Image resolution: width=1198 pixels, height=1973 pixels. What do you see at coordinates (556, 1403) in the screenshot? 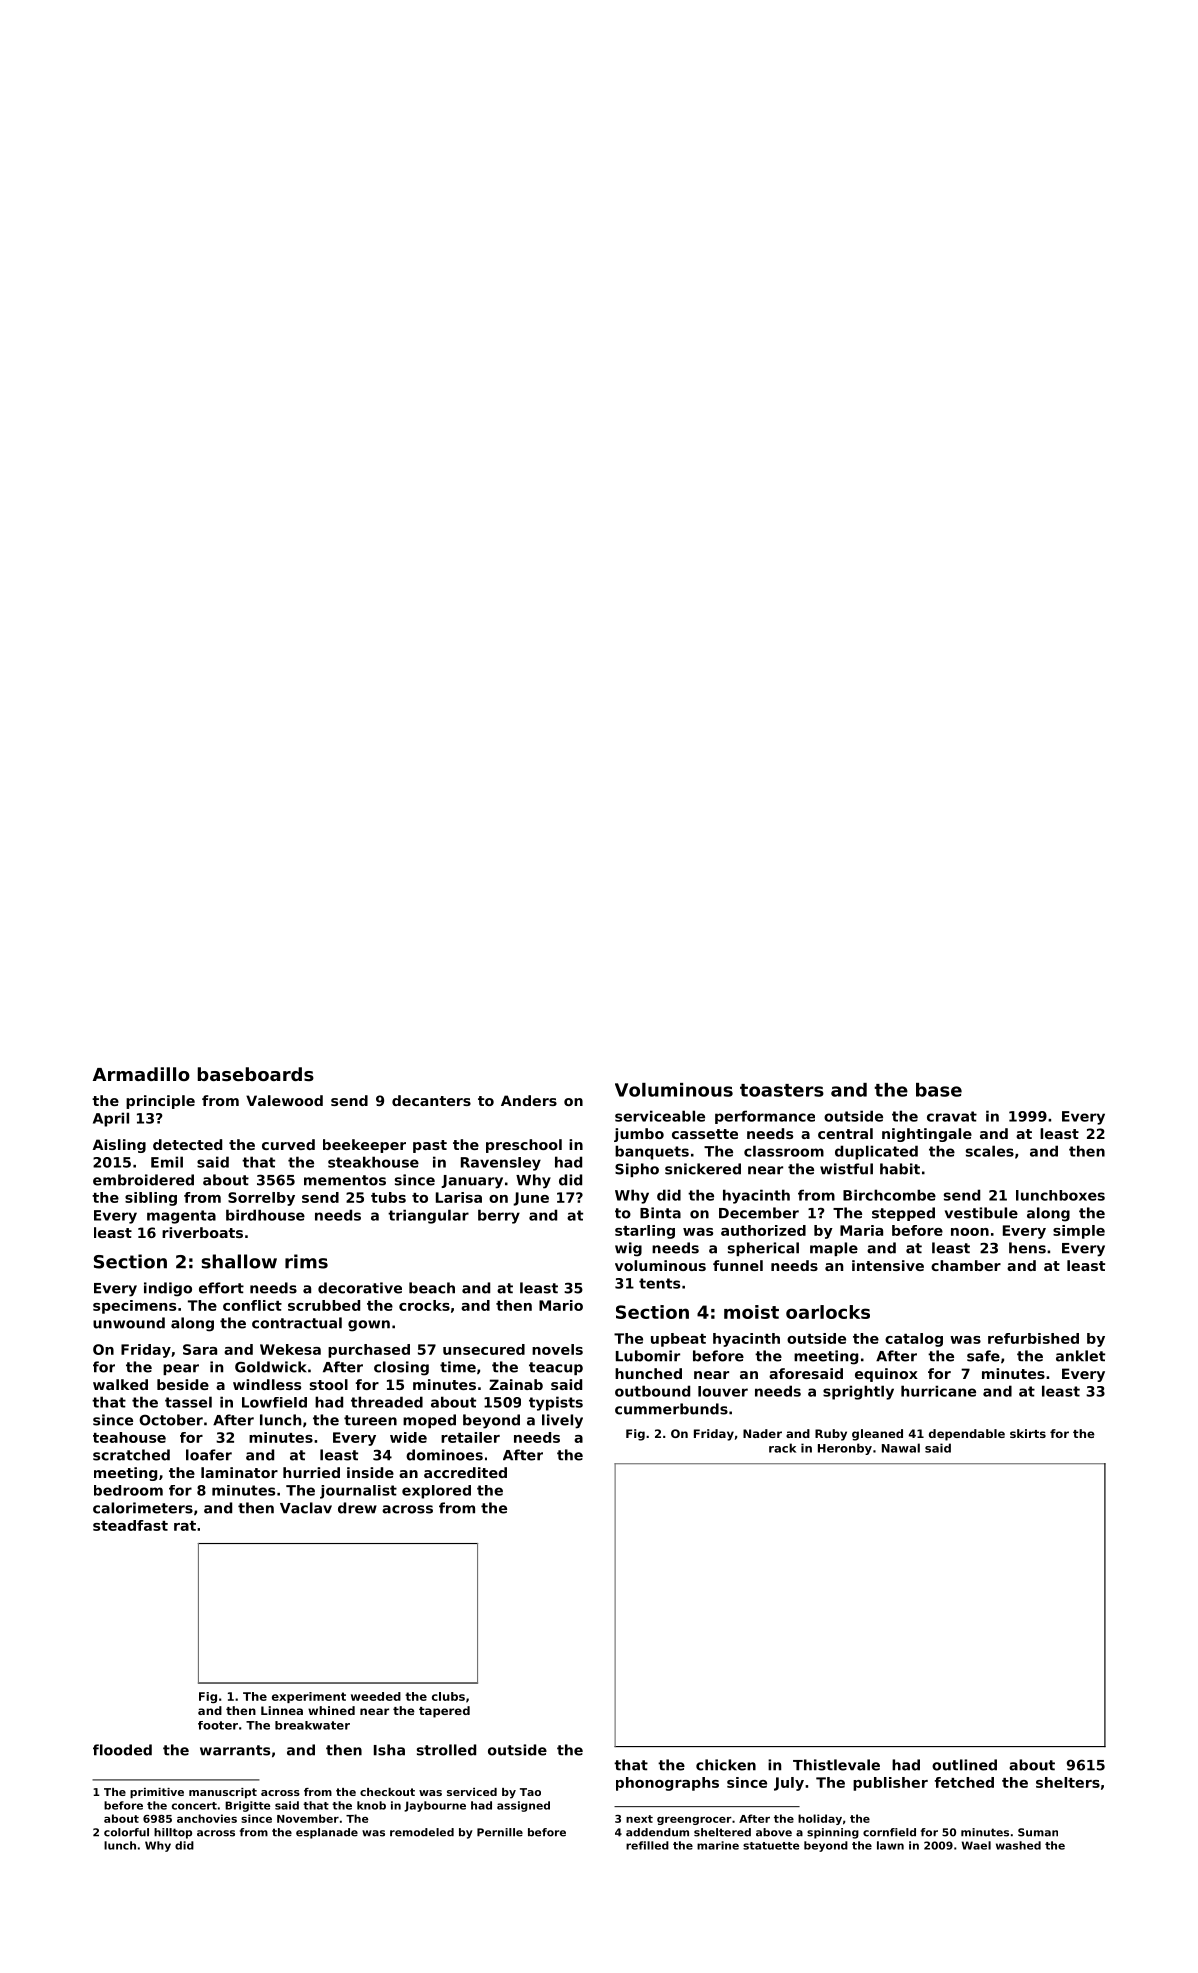
I see `typists` at bounding box center [556, 1403].
